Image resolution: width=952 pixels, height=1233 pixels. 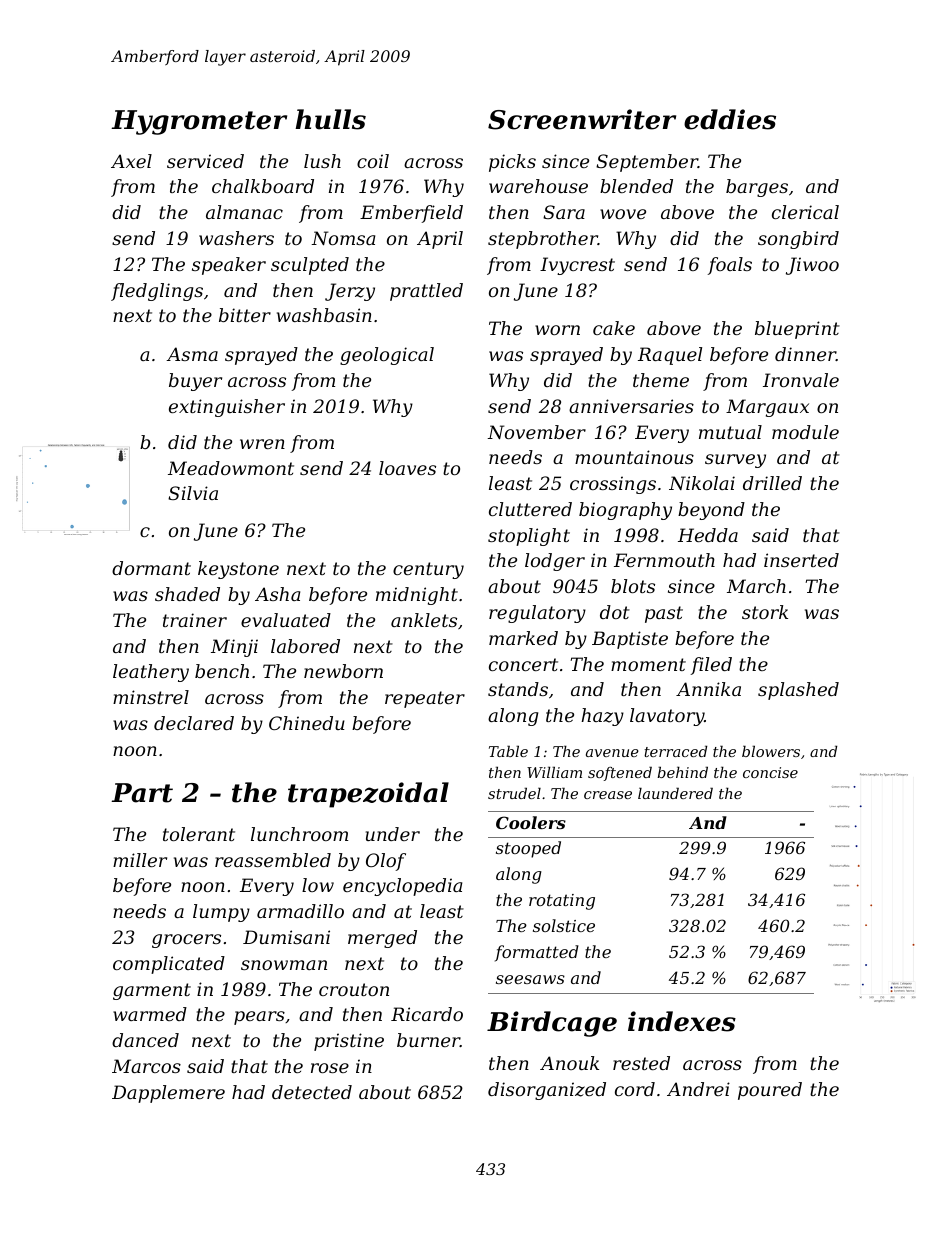 What do you see at coordinates (730, 266) in the screenshot?
I see `foals` at bounding box center [730, 266].
